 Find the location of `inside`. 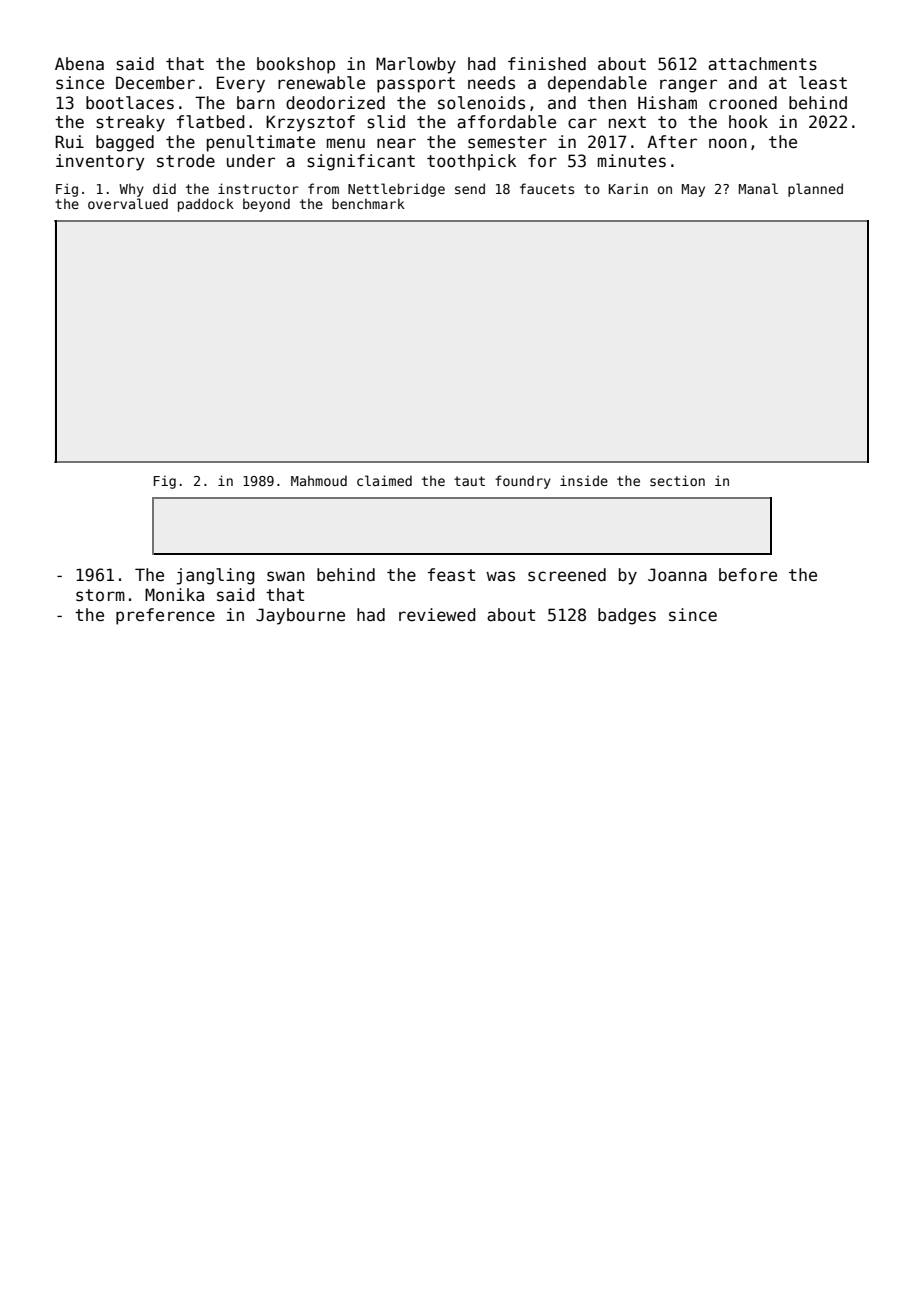

inside is located at coordinates (584, 480).
